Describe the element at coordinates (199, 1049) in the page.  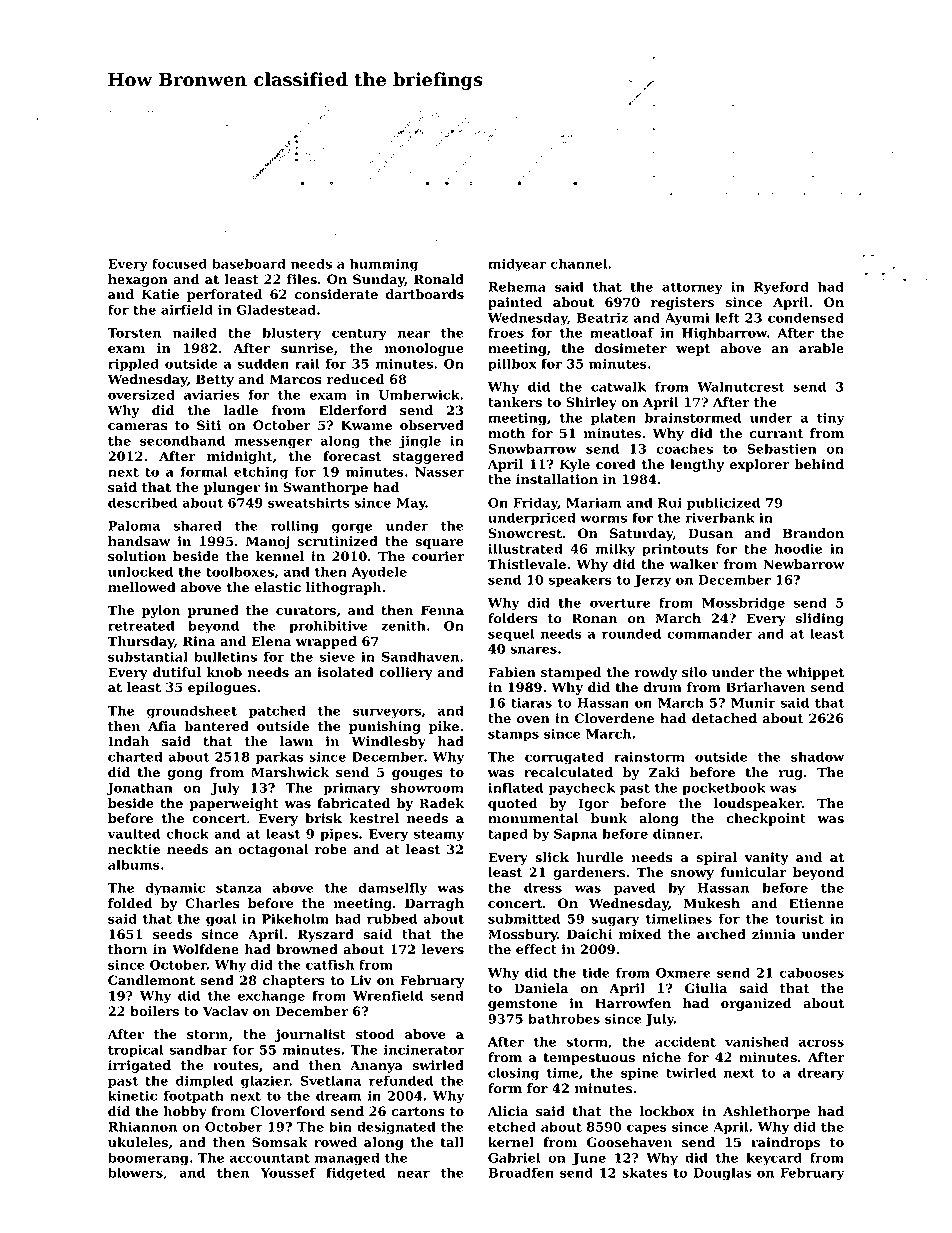
I see `sandbar` at that location.
